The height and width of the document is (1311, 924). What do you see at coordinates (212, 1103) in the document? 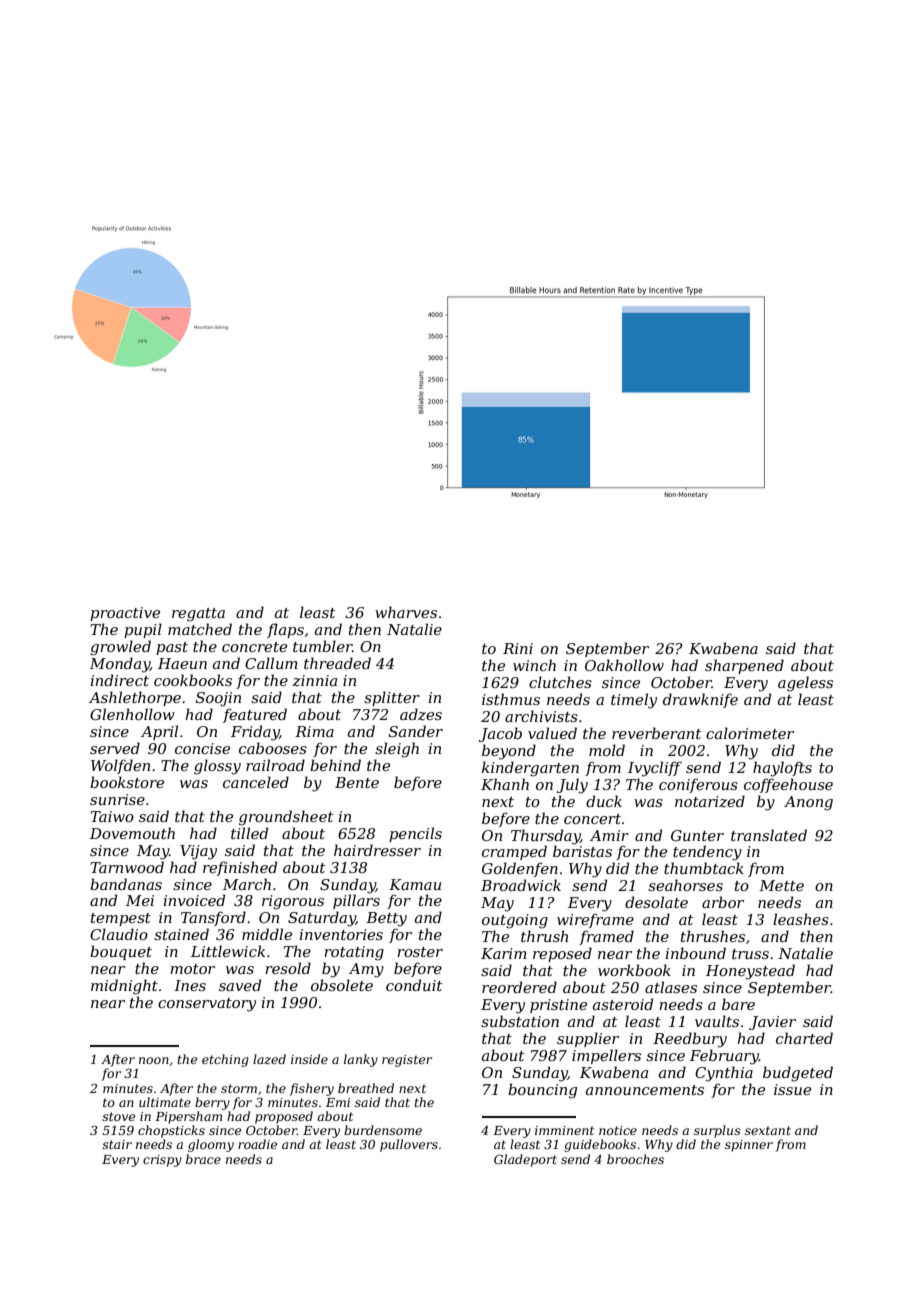
I see `berry` at bounding box center [212, 1103].
